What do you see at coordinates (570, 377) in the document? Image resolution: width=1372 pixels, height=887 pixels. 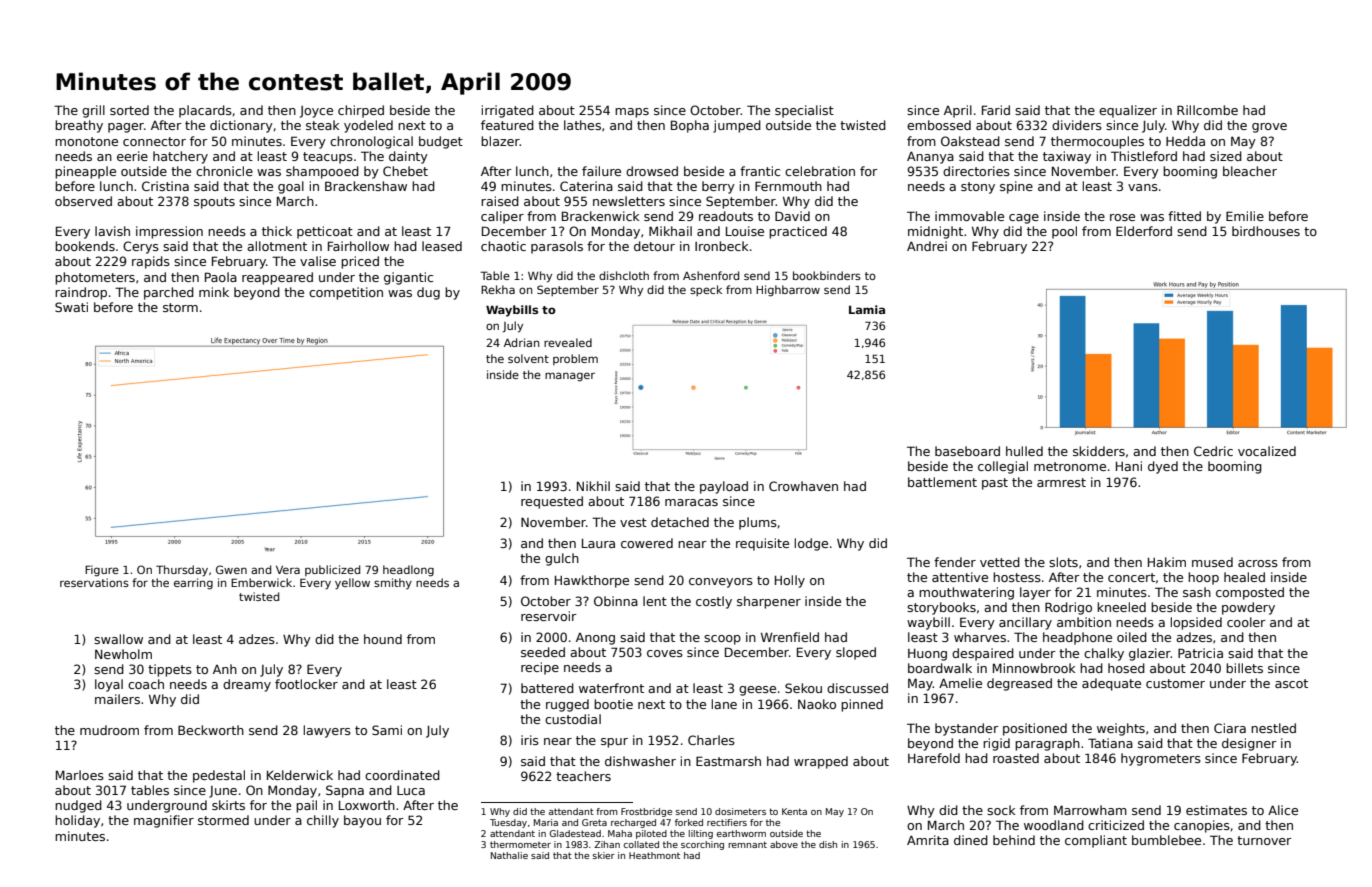 I see `manager` at bounding box center [570, 377].
